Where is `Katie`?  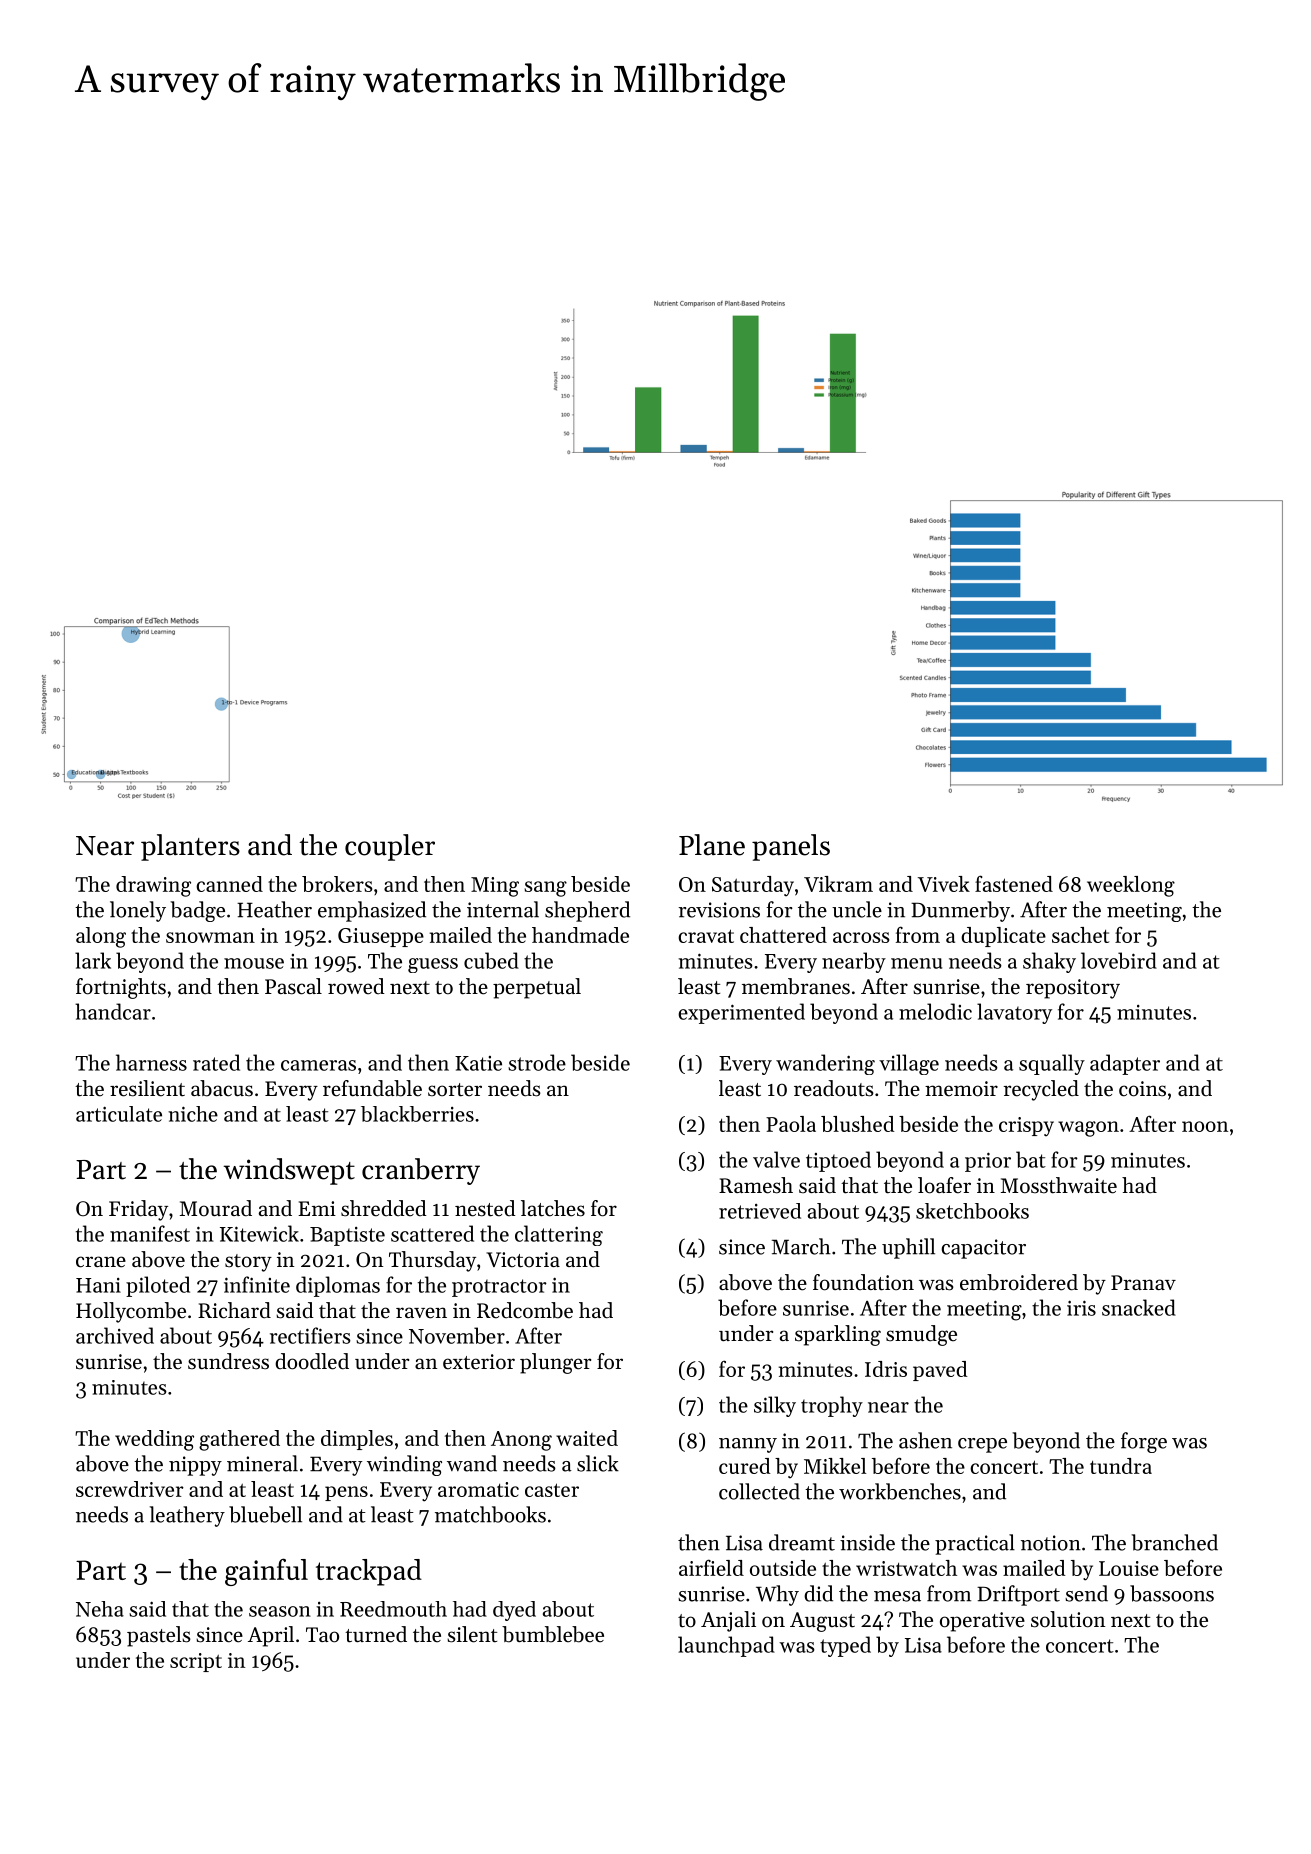 Katie is located at coordinates (478, 1063).
